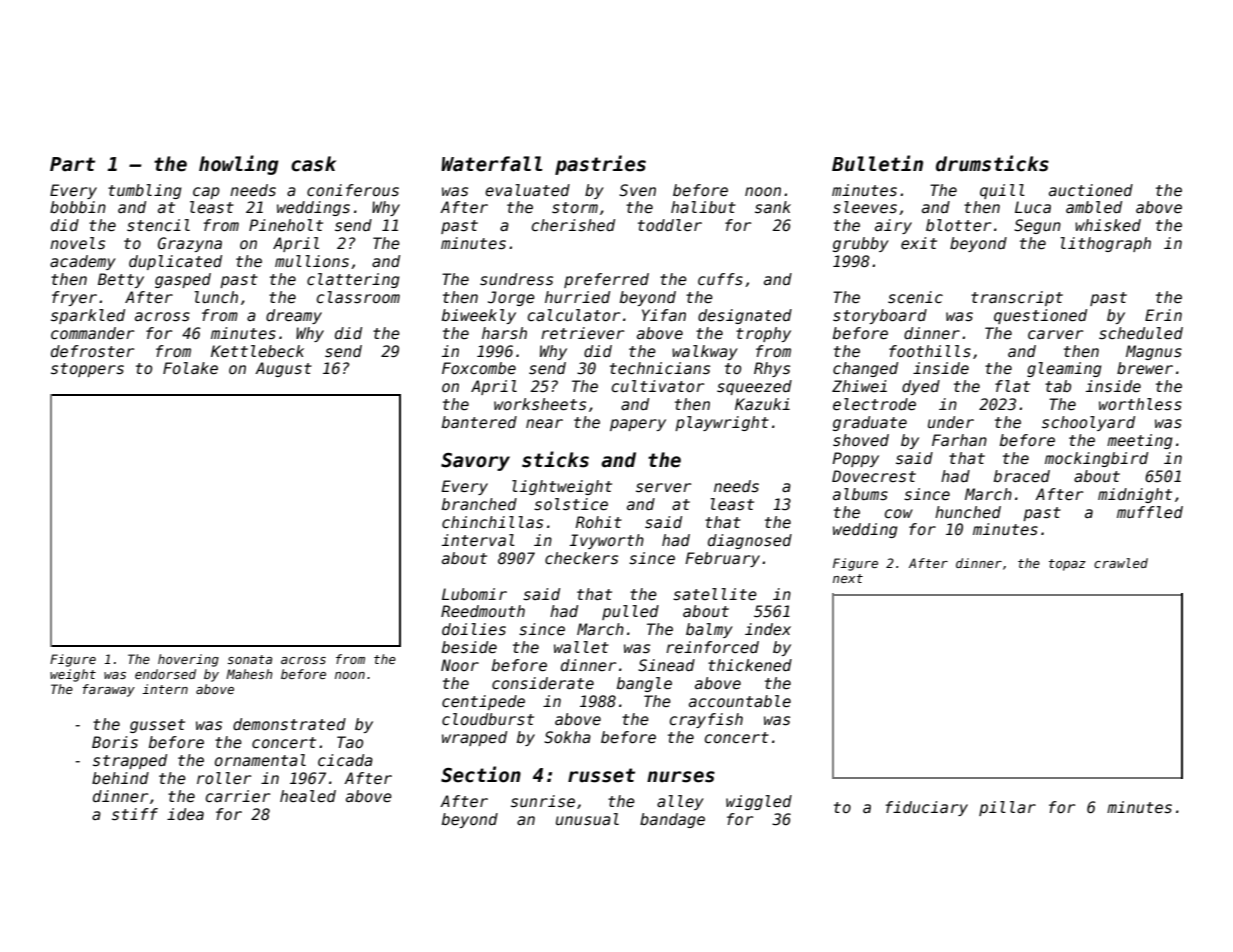 This document has height=952, width=1233. Describe the element at coordinates (491, 164) in the document. I see `Waterfall` at that location.
